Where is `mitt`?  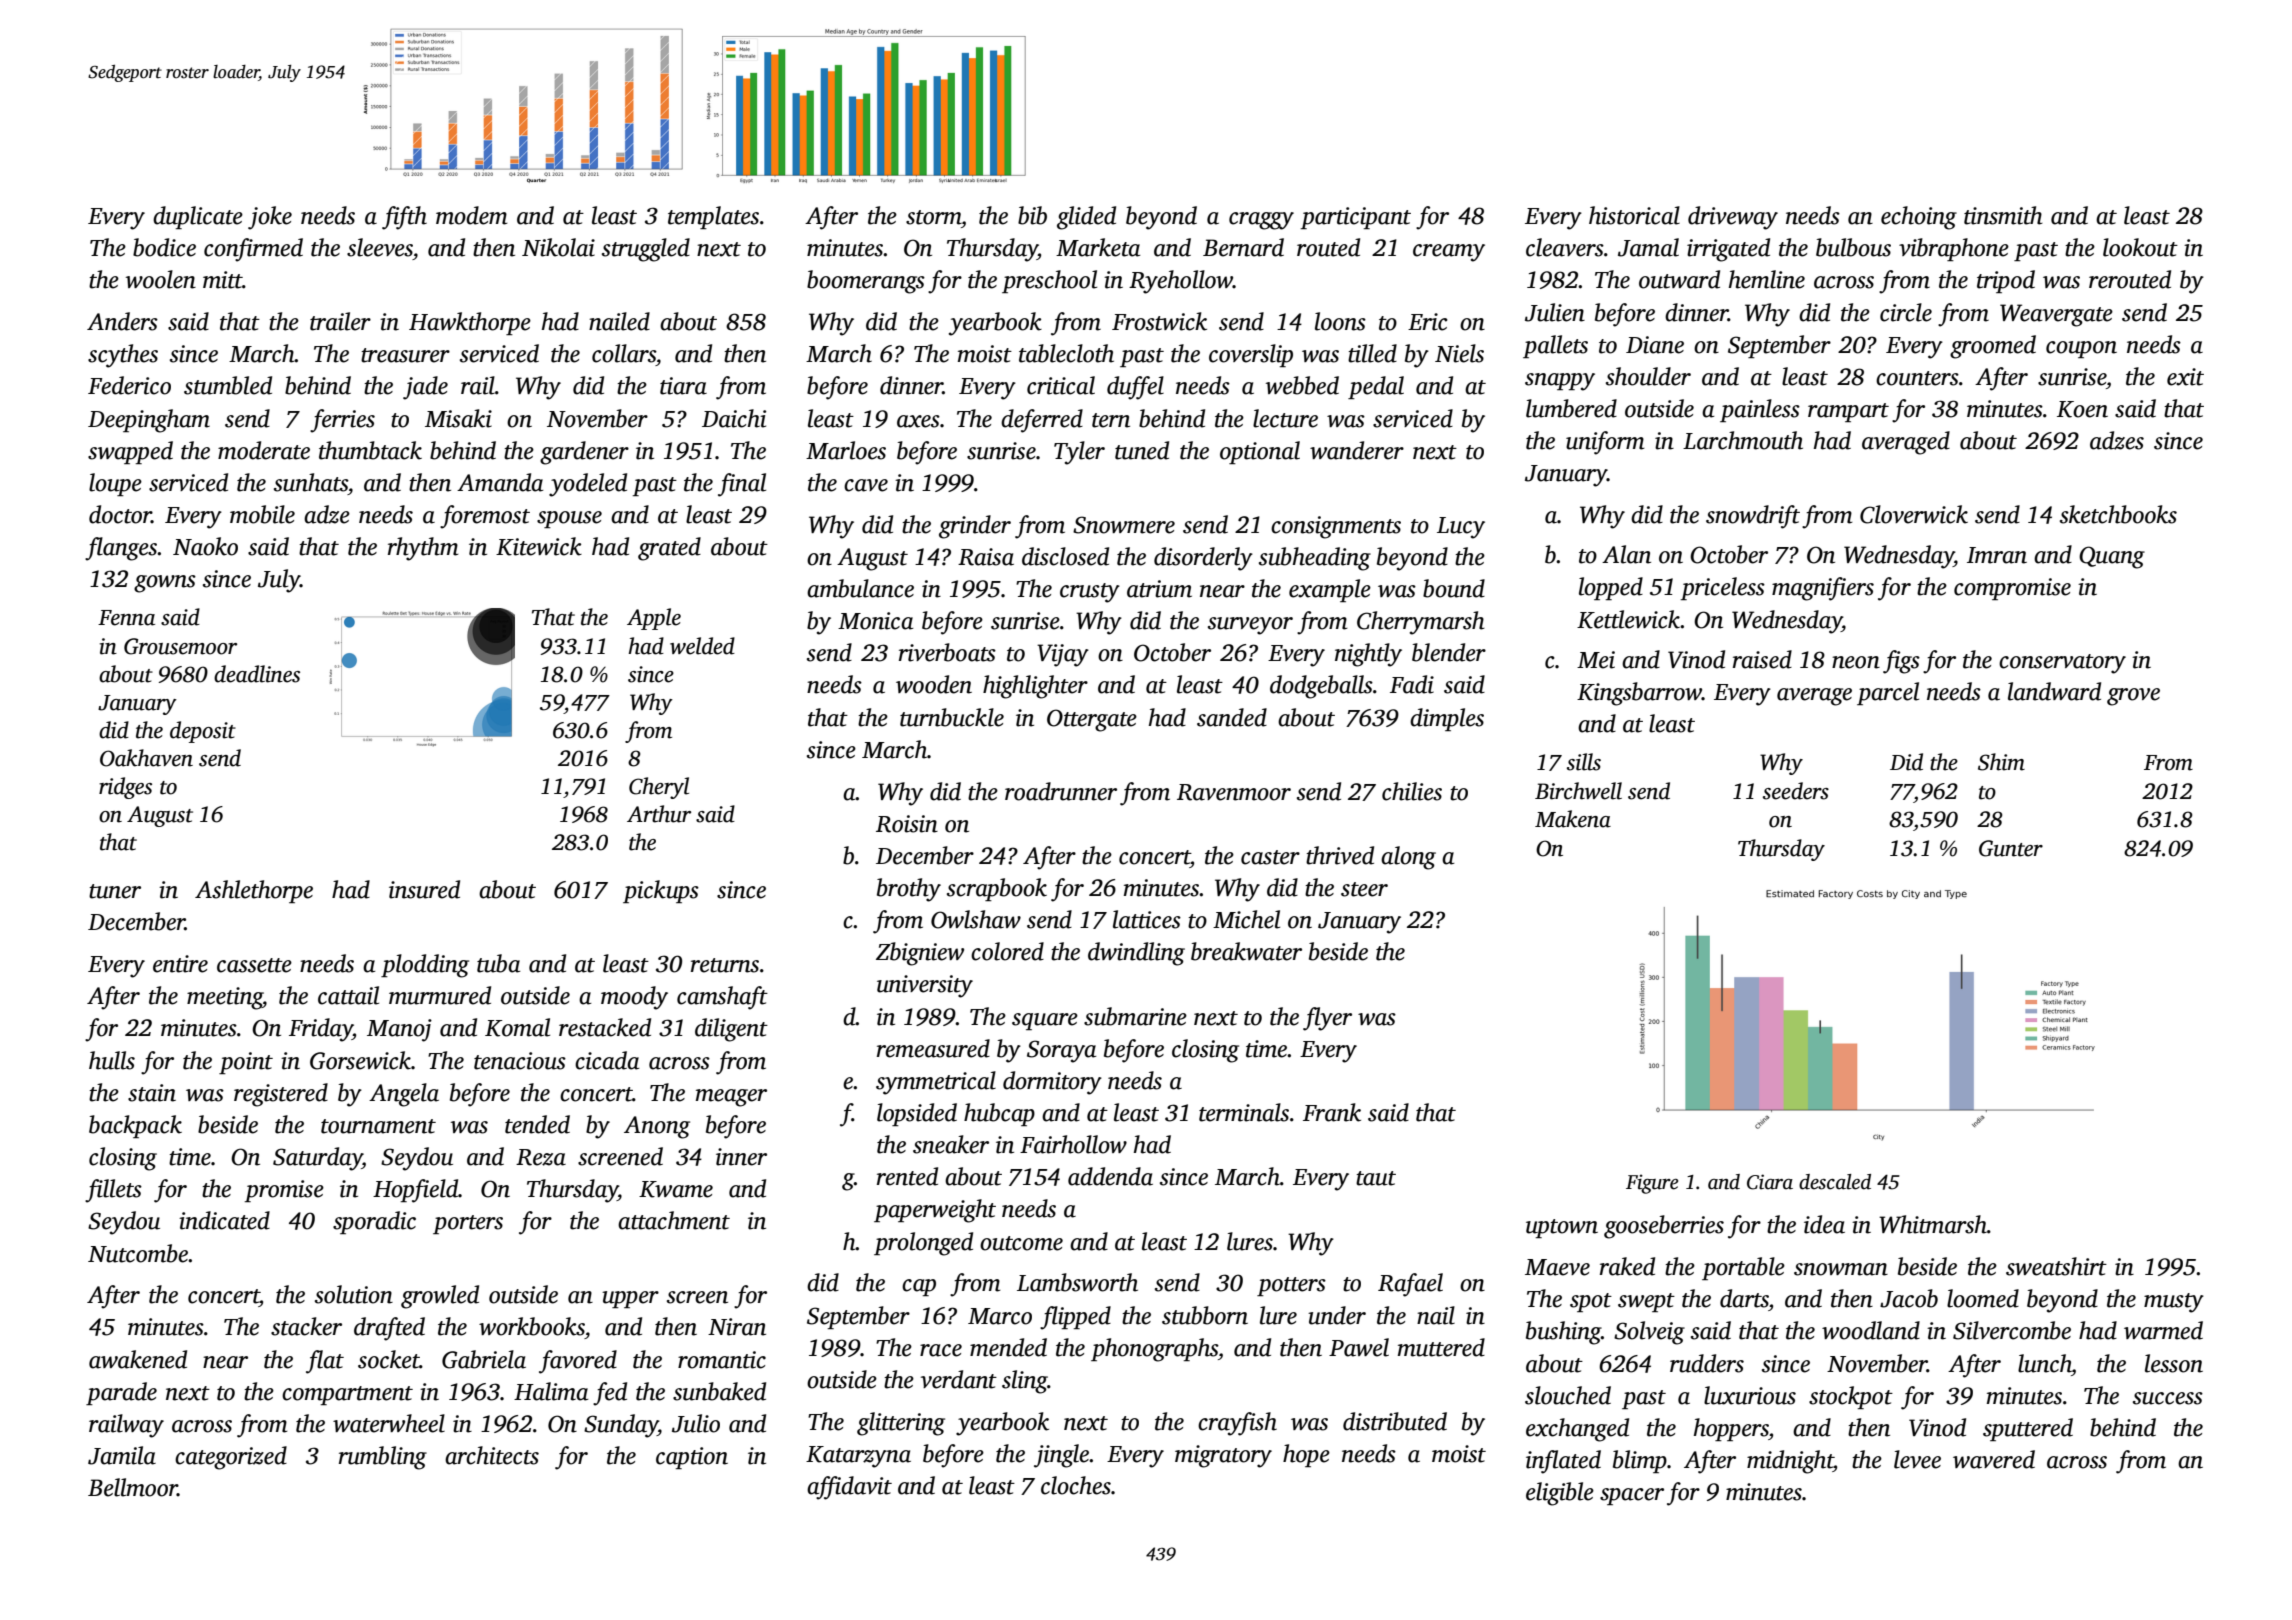
mitt is located at coordinates (223, 280).
